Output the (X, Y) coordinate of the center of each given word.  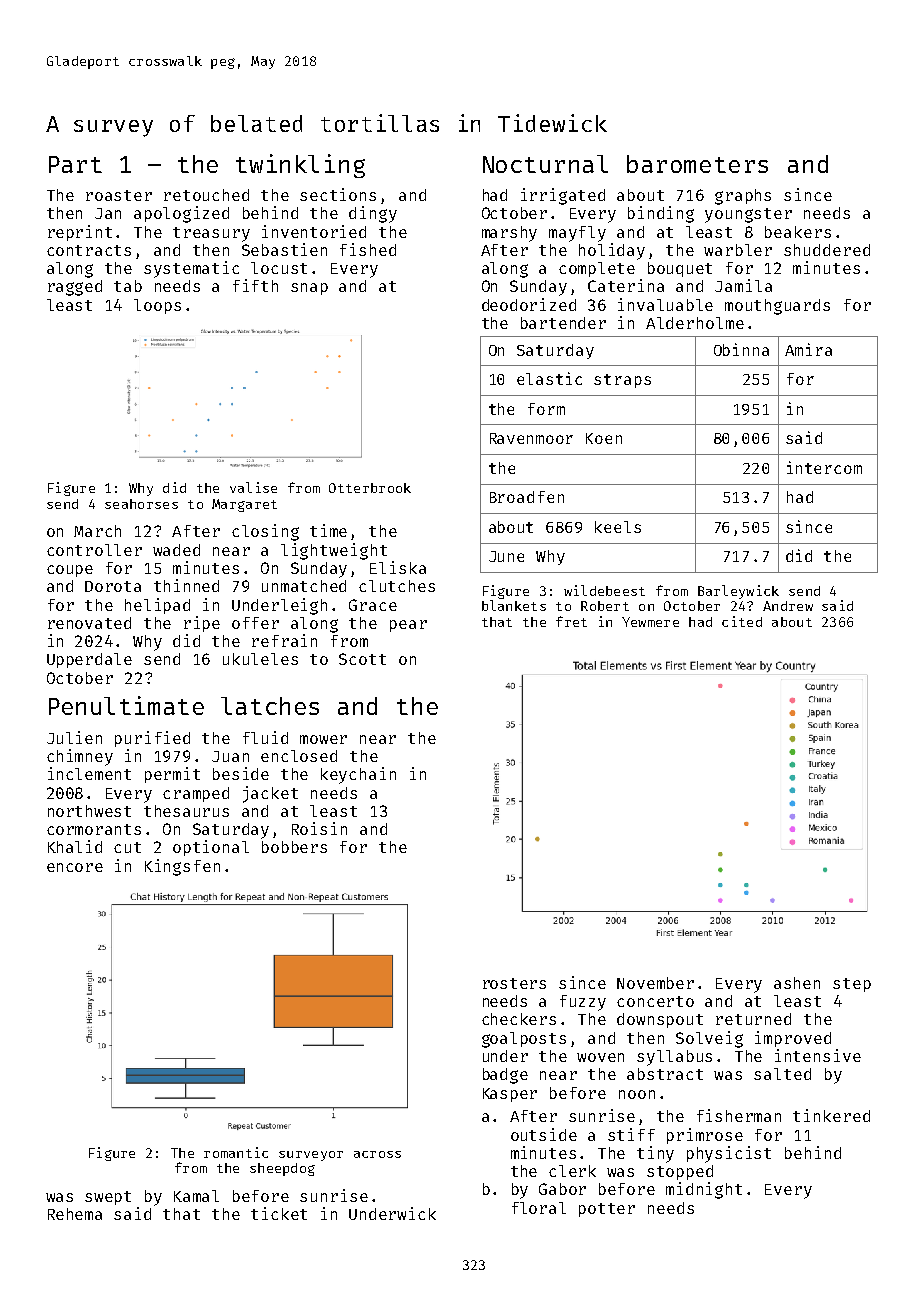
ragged (75, 288)
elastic (549, 378)
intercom (824, 467)
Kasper (510, 1095)
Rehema (75, 1214)
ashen (797, 983)
